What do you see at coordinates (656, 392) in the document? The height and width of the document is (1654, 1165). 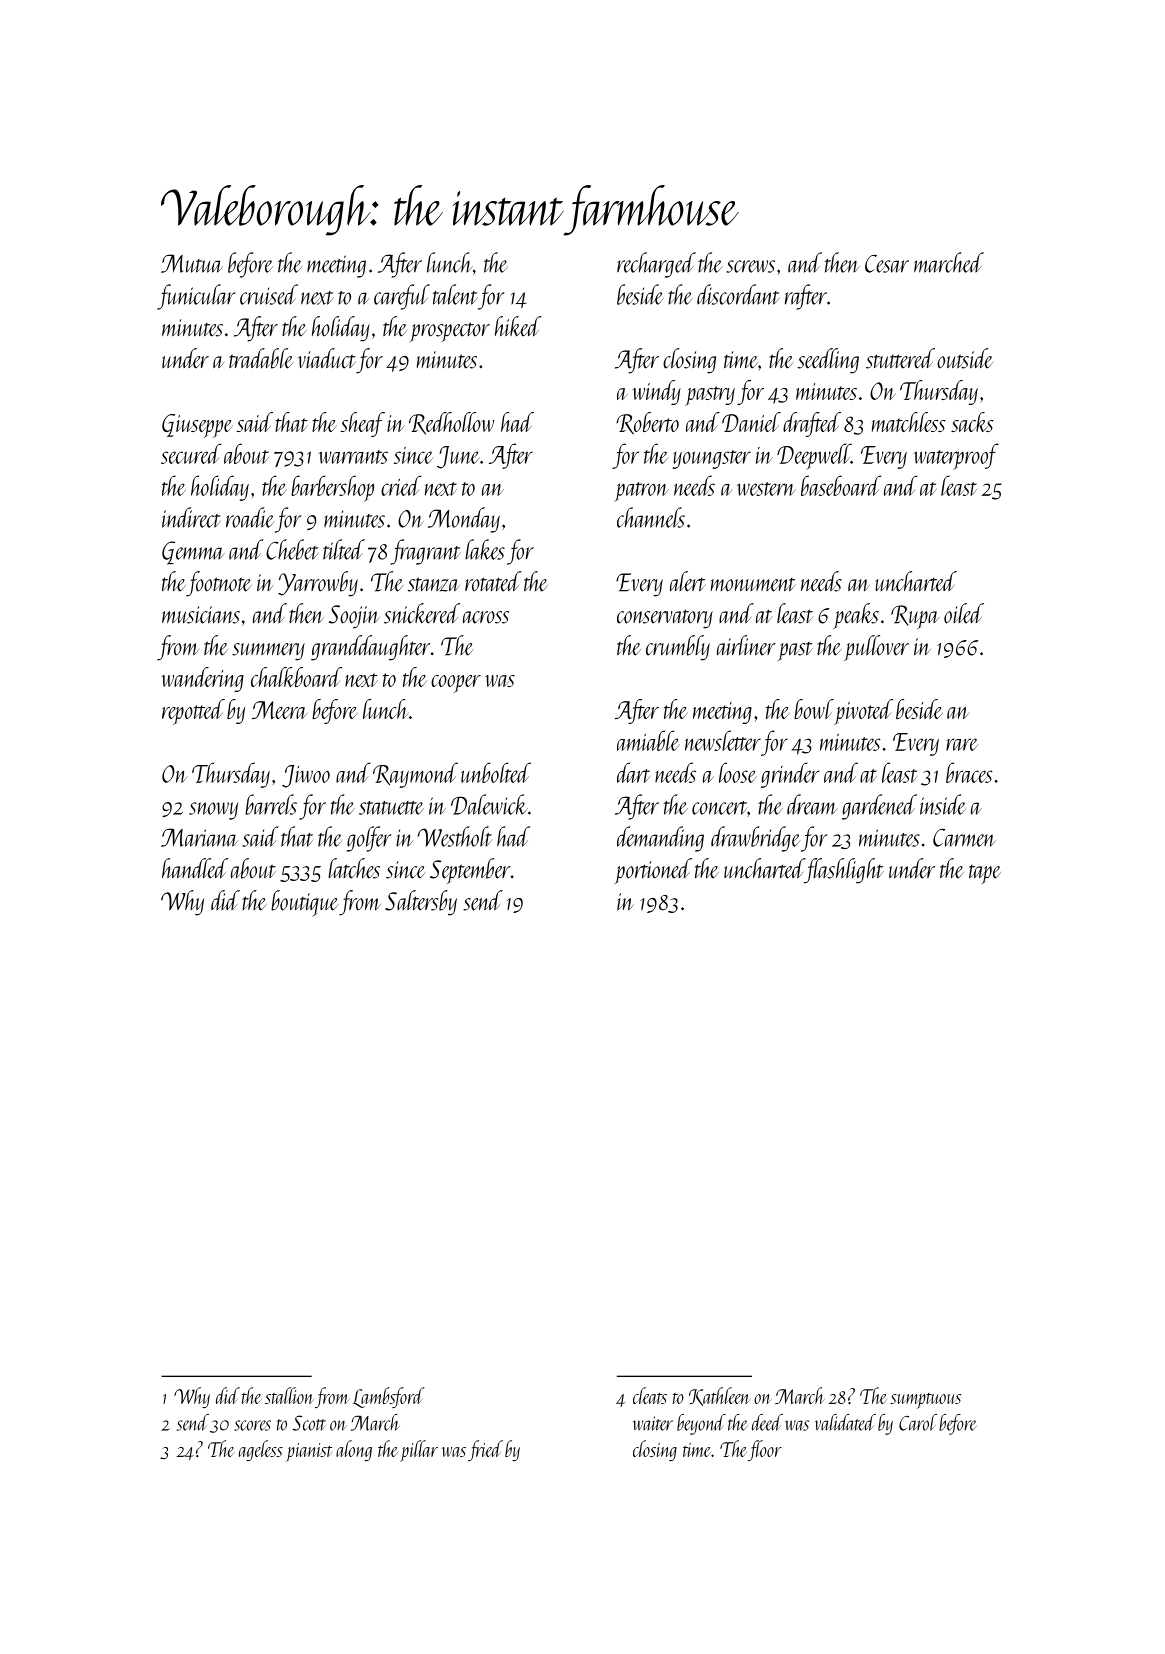 I see `windy` at bounding box center [656, 392].
